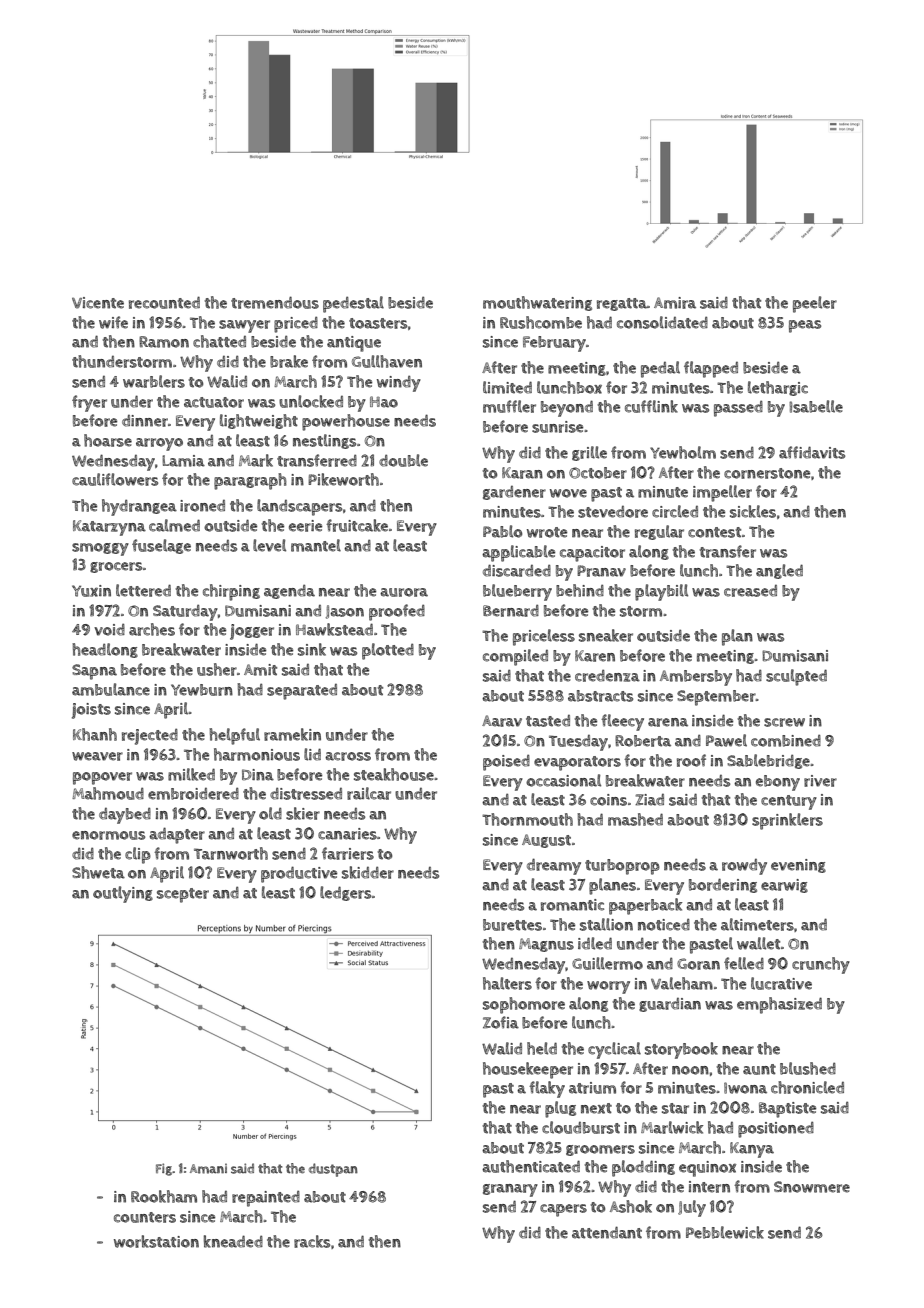  I want to click on Snowmere, so click(812, 1187).
